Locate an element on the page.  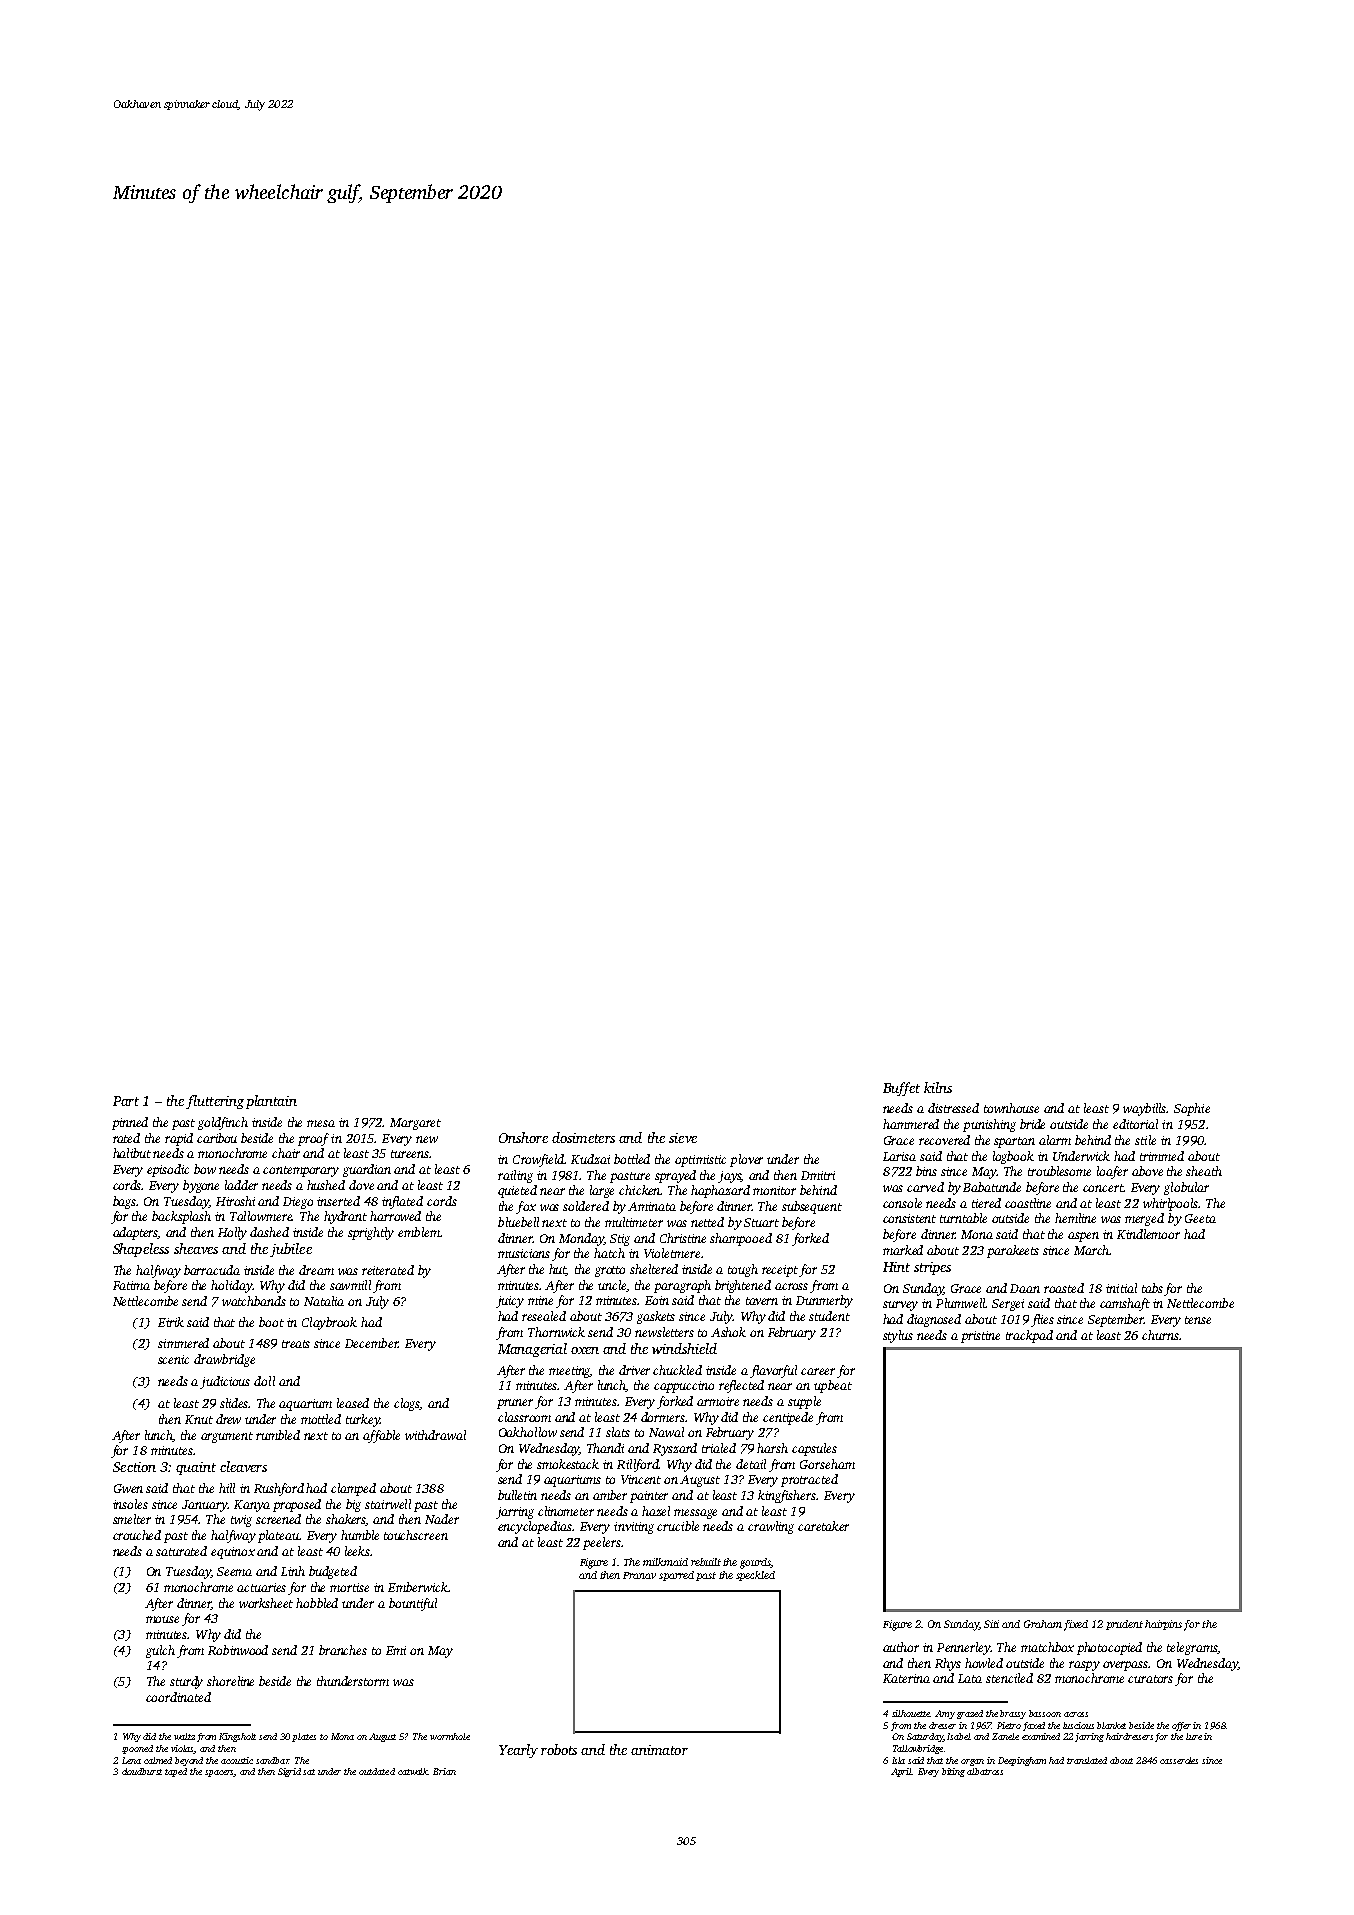
caretaker is located at coordinates (823, 1526).
